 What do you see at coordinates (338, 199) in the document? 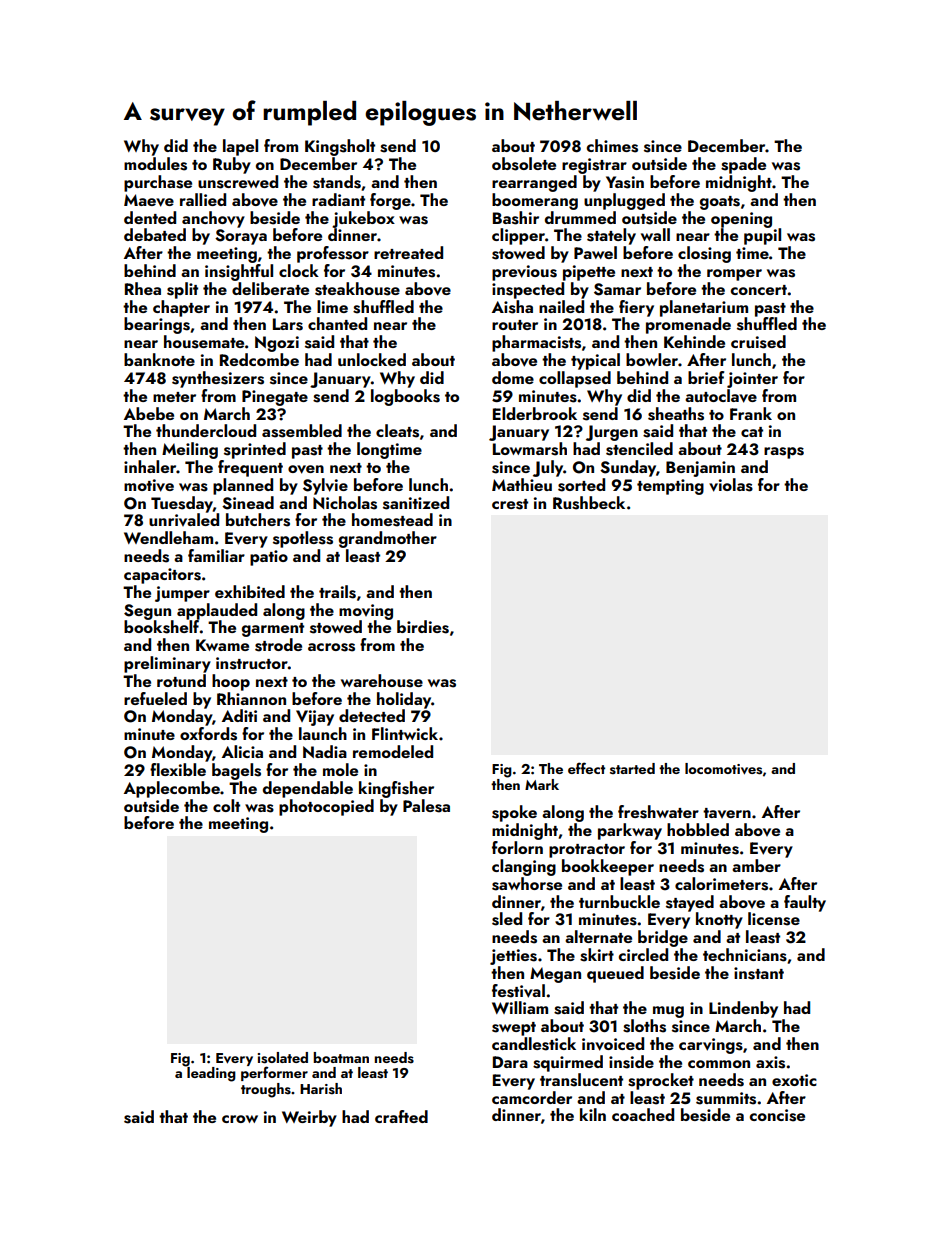
I see `radiant` at bounding box center [338, 199].
